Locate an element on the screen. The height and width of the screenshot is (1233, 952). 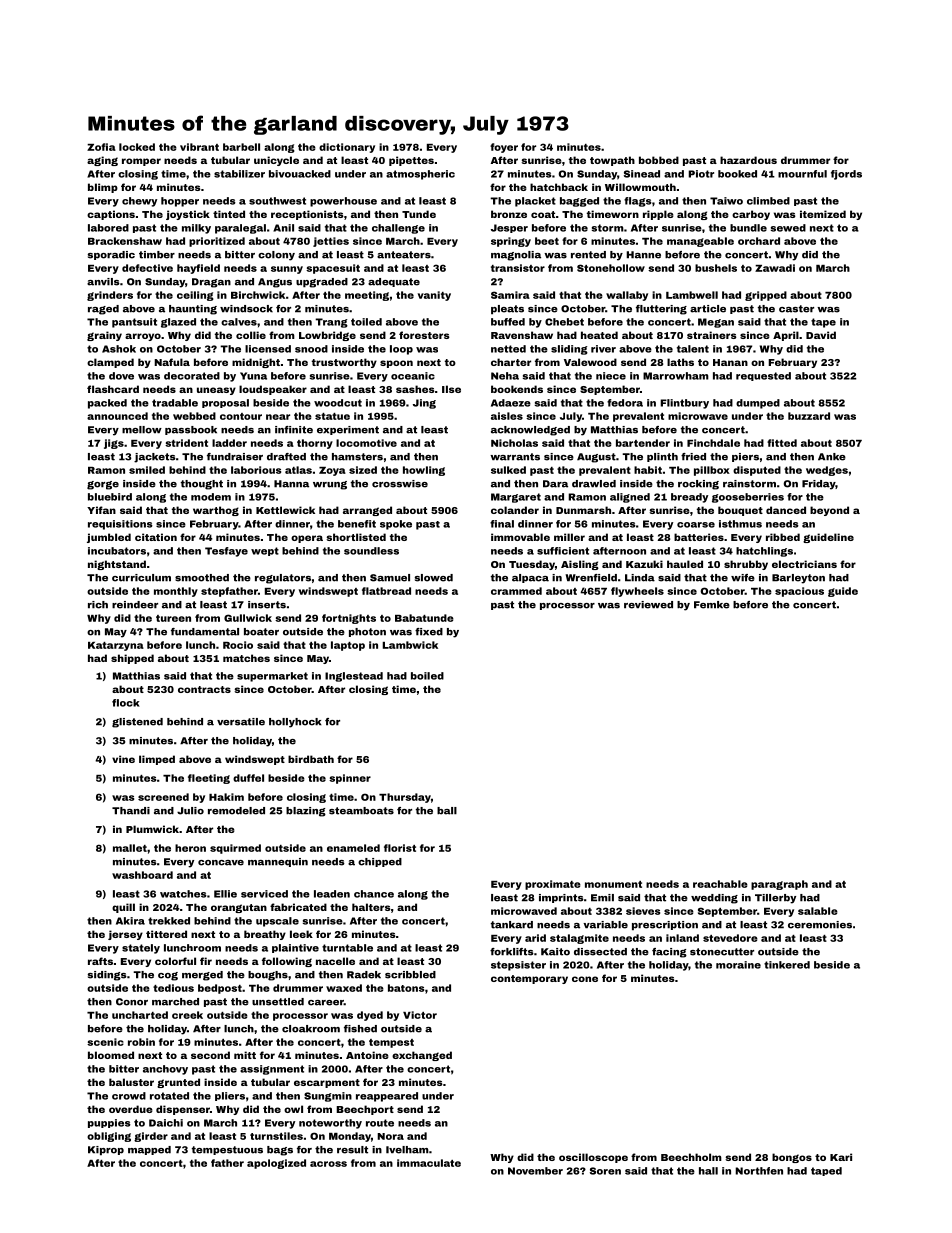
strident is located at coordinates (186, 443).
